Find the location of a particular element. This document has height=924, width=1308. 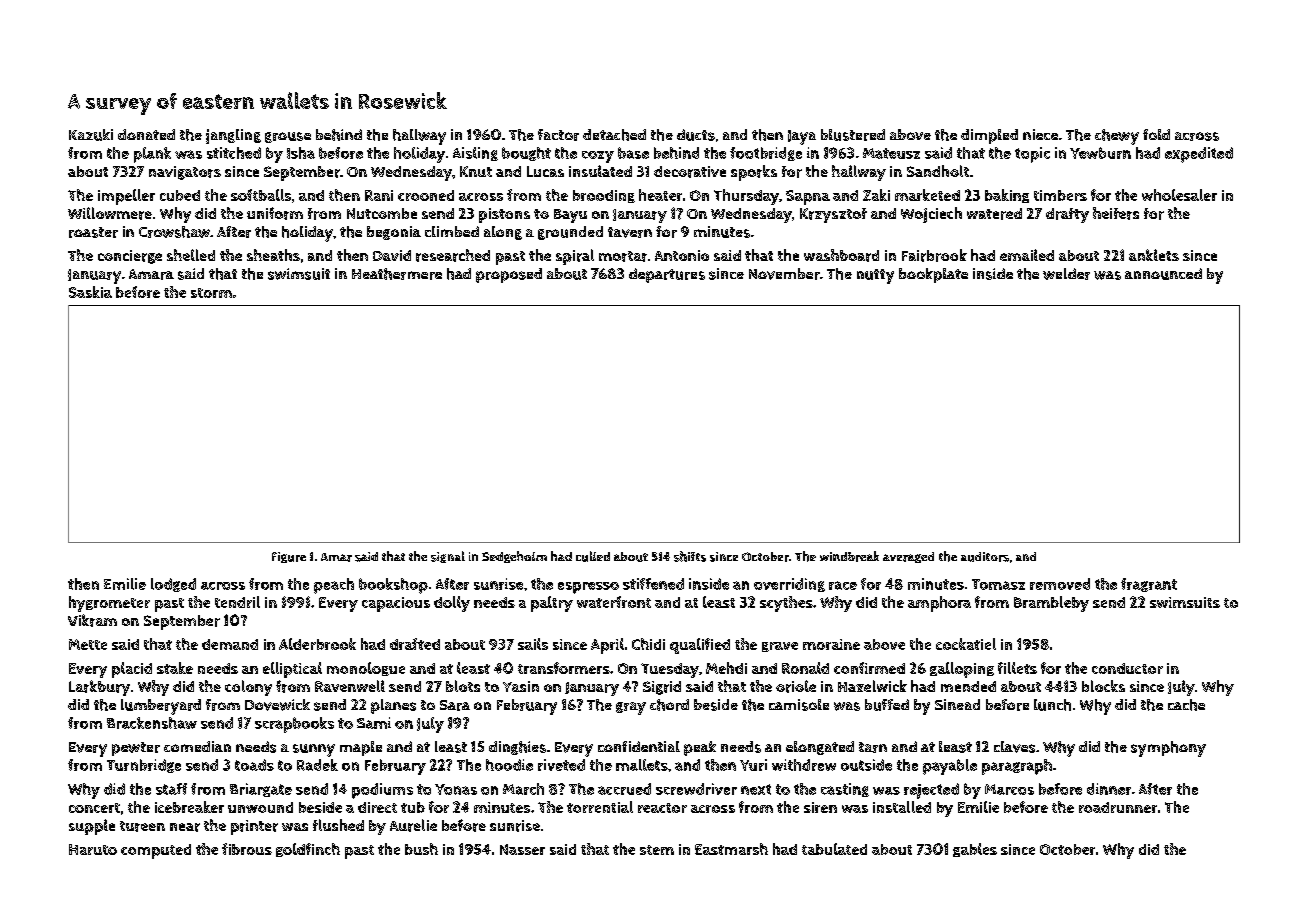

lodged is located at coordinates (173, 585).
